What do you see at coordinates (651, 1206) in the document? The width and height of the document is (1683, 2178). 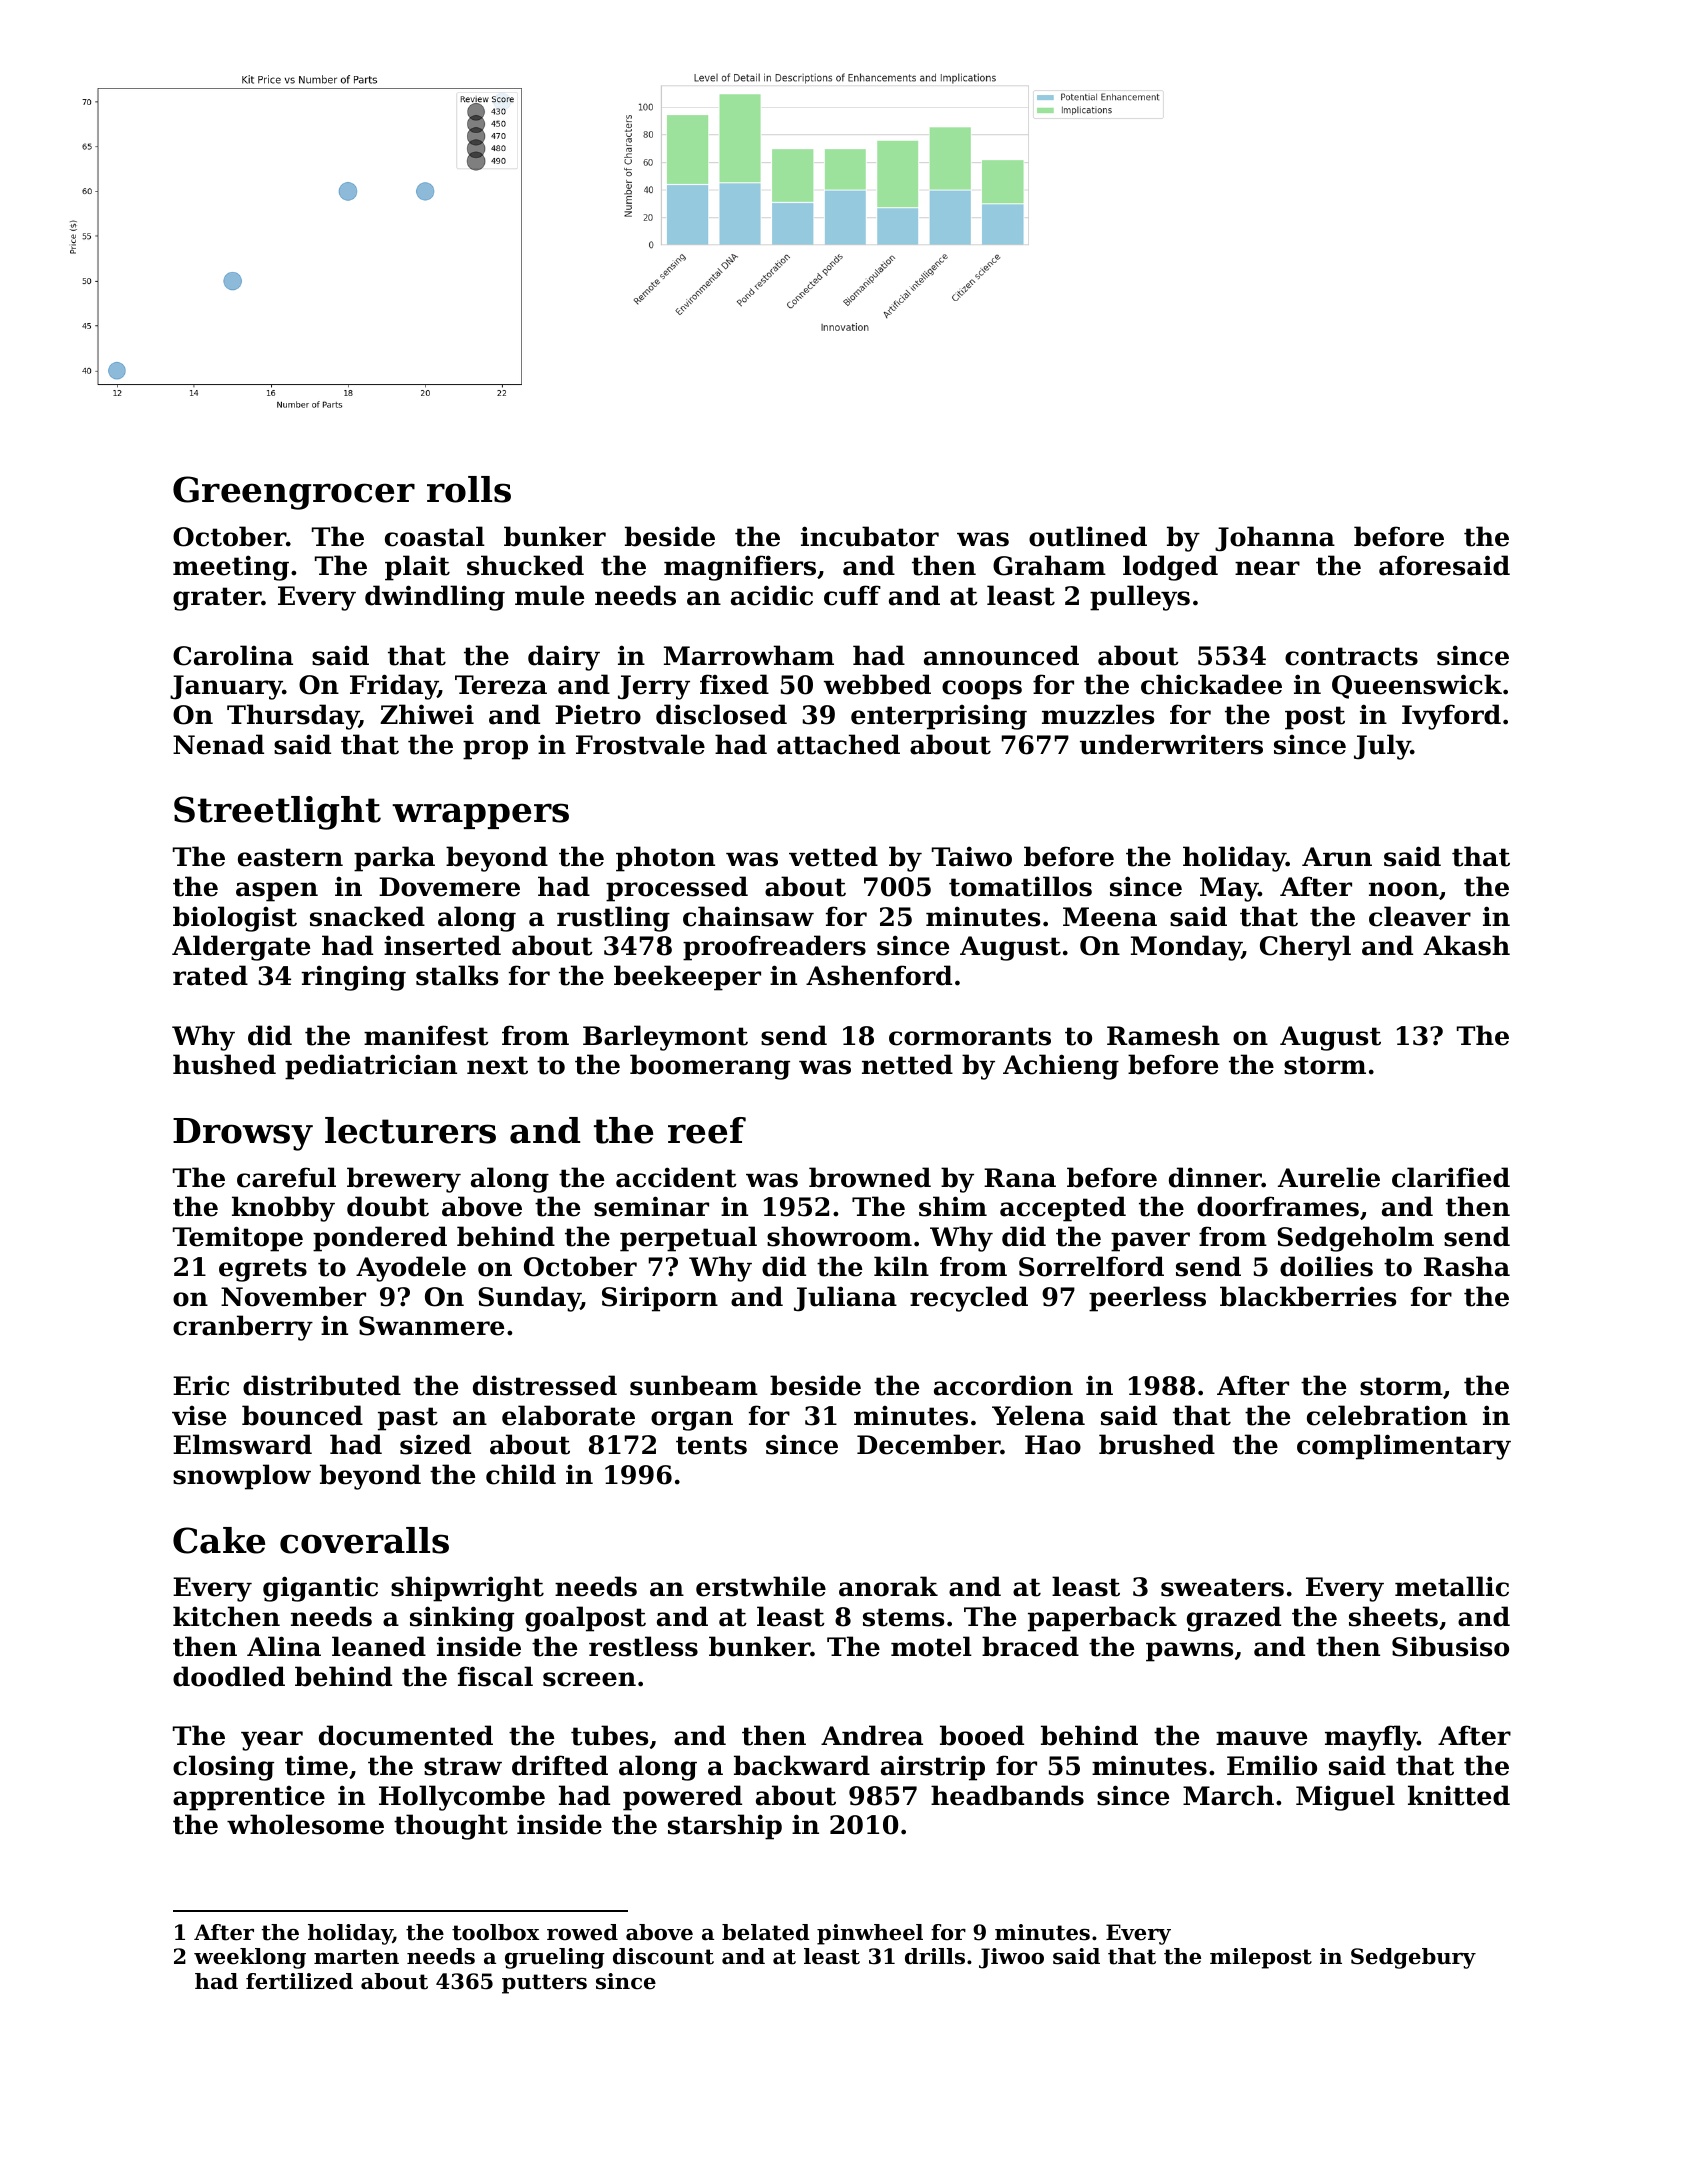 I see `seminar` at bounding box center [651, 1206].
